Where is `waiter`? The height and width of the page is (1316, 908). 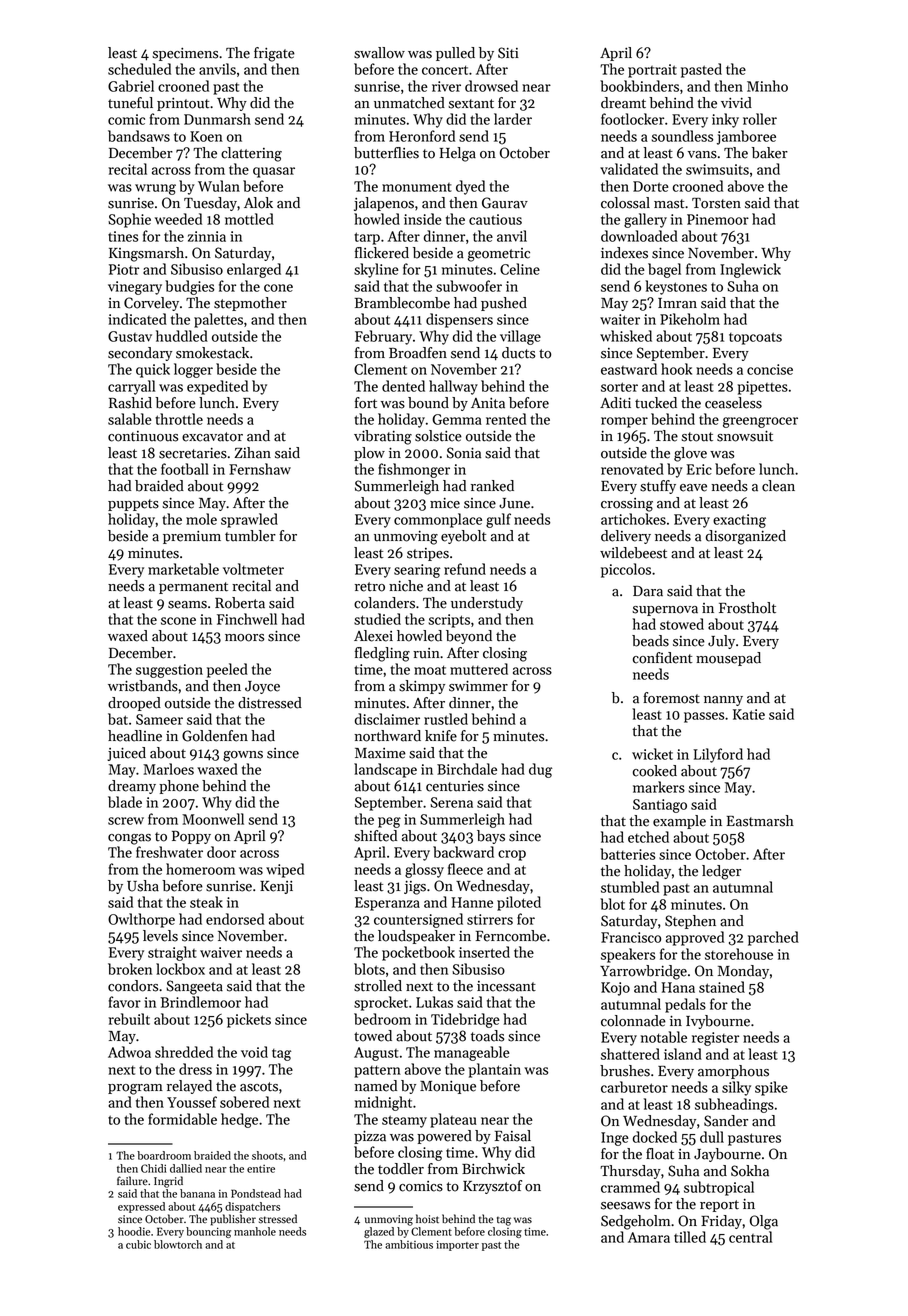 waiter is located at coordinates (620, 319).
